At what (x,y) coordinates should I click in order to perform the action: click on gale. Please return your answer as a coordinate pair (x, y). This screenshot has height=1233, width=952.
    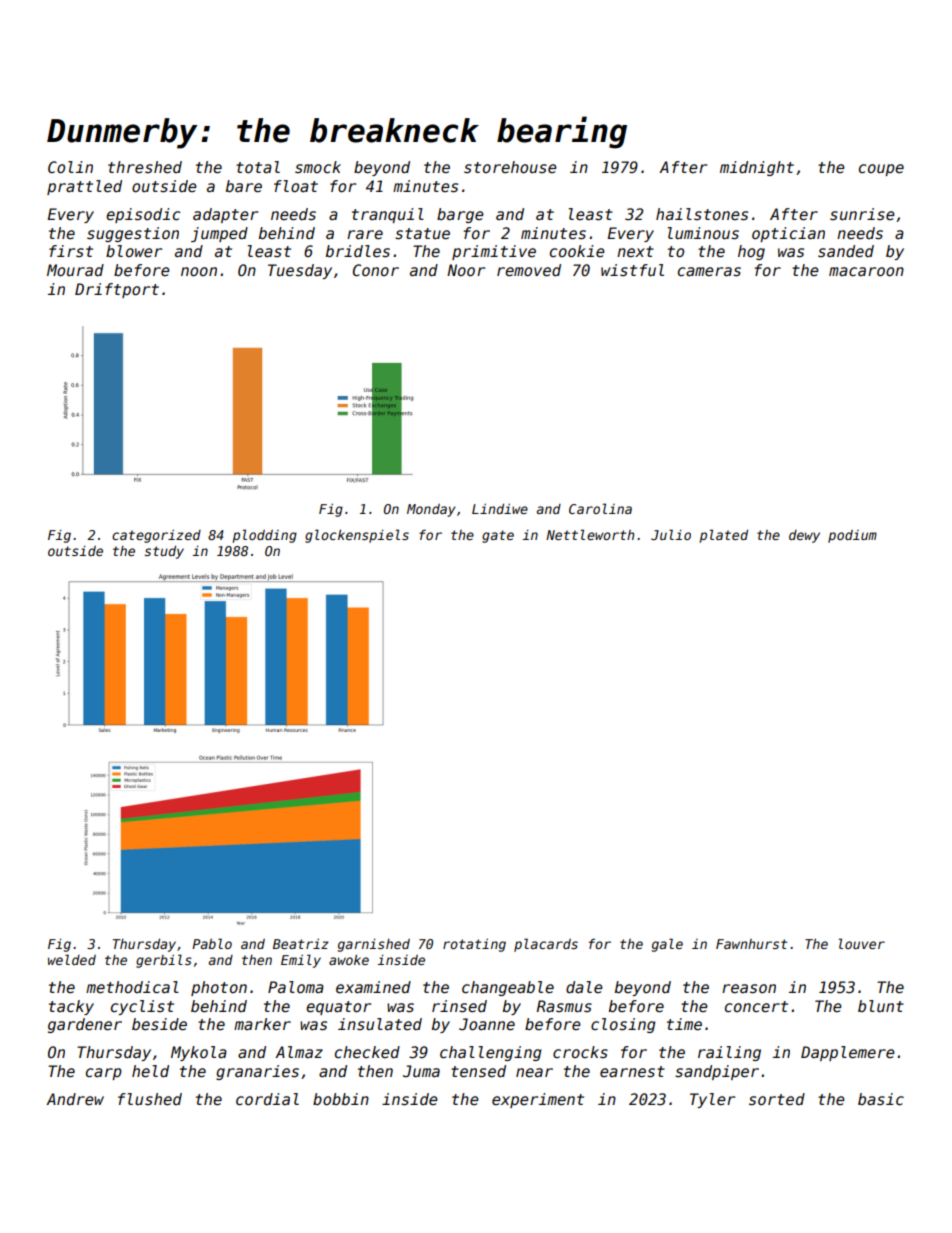
    Looking at the image, I should click on (667, 945).
